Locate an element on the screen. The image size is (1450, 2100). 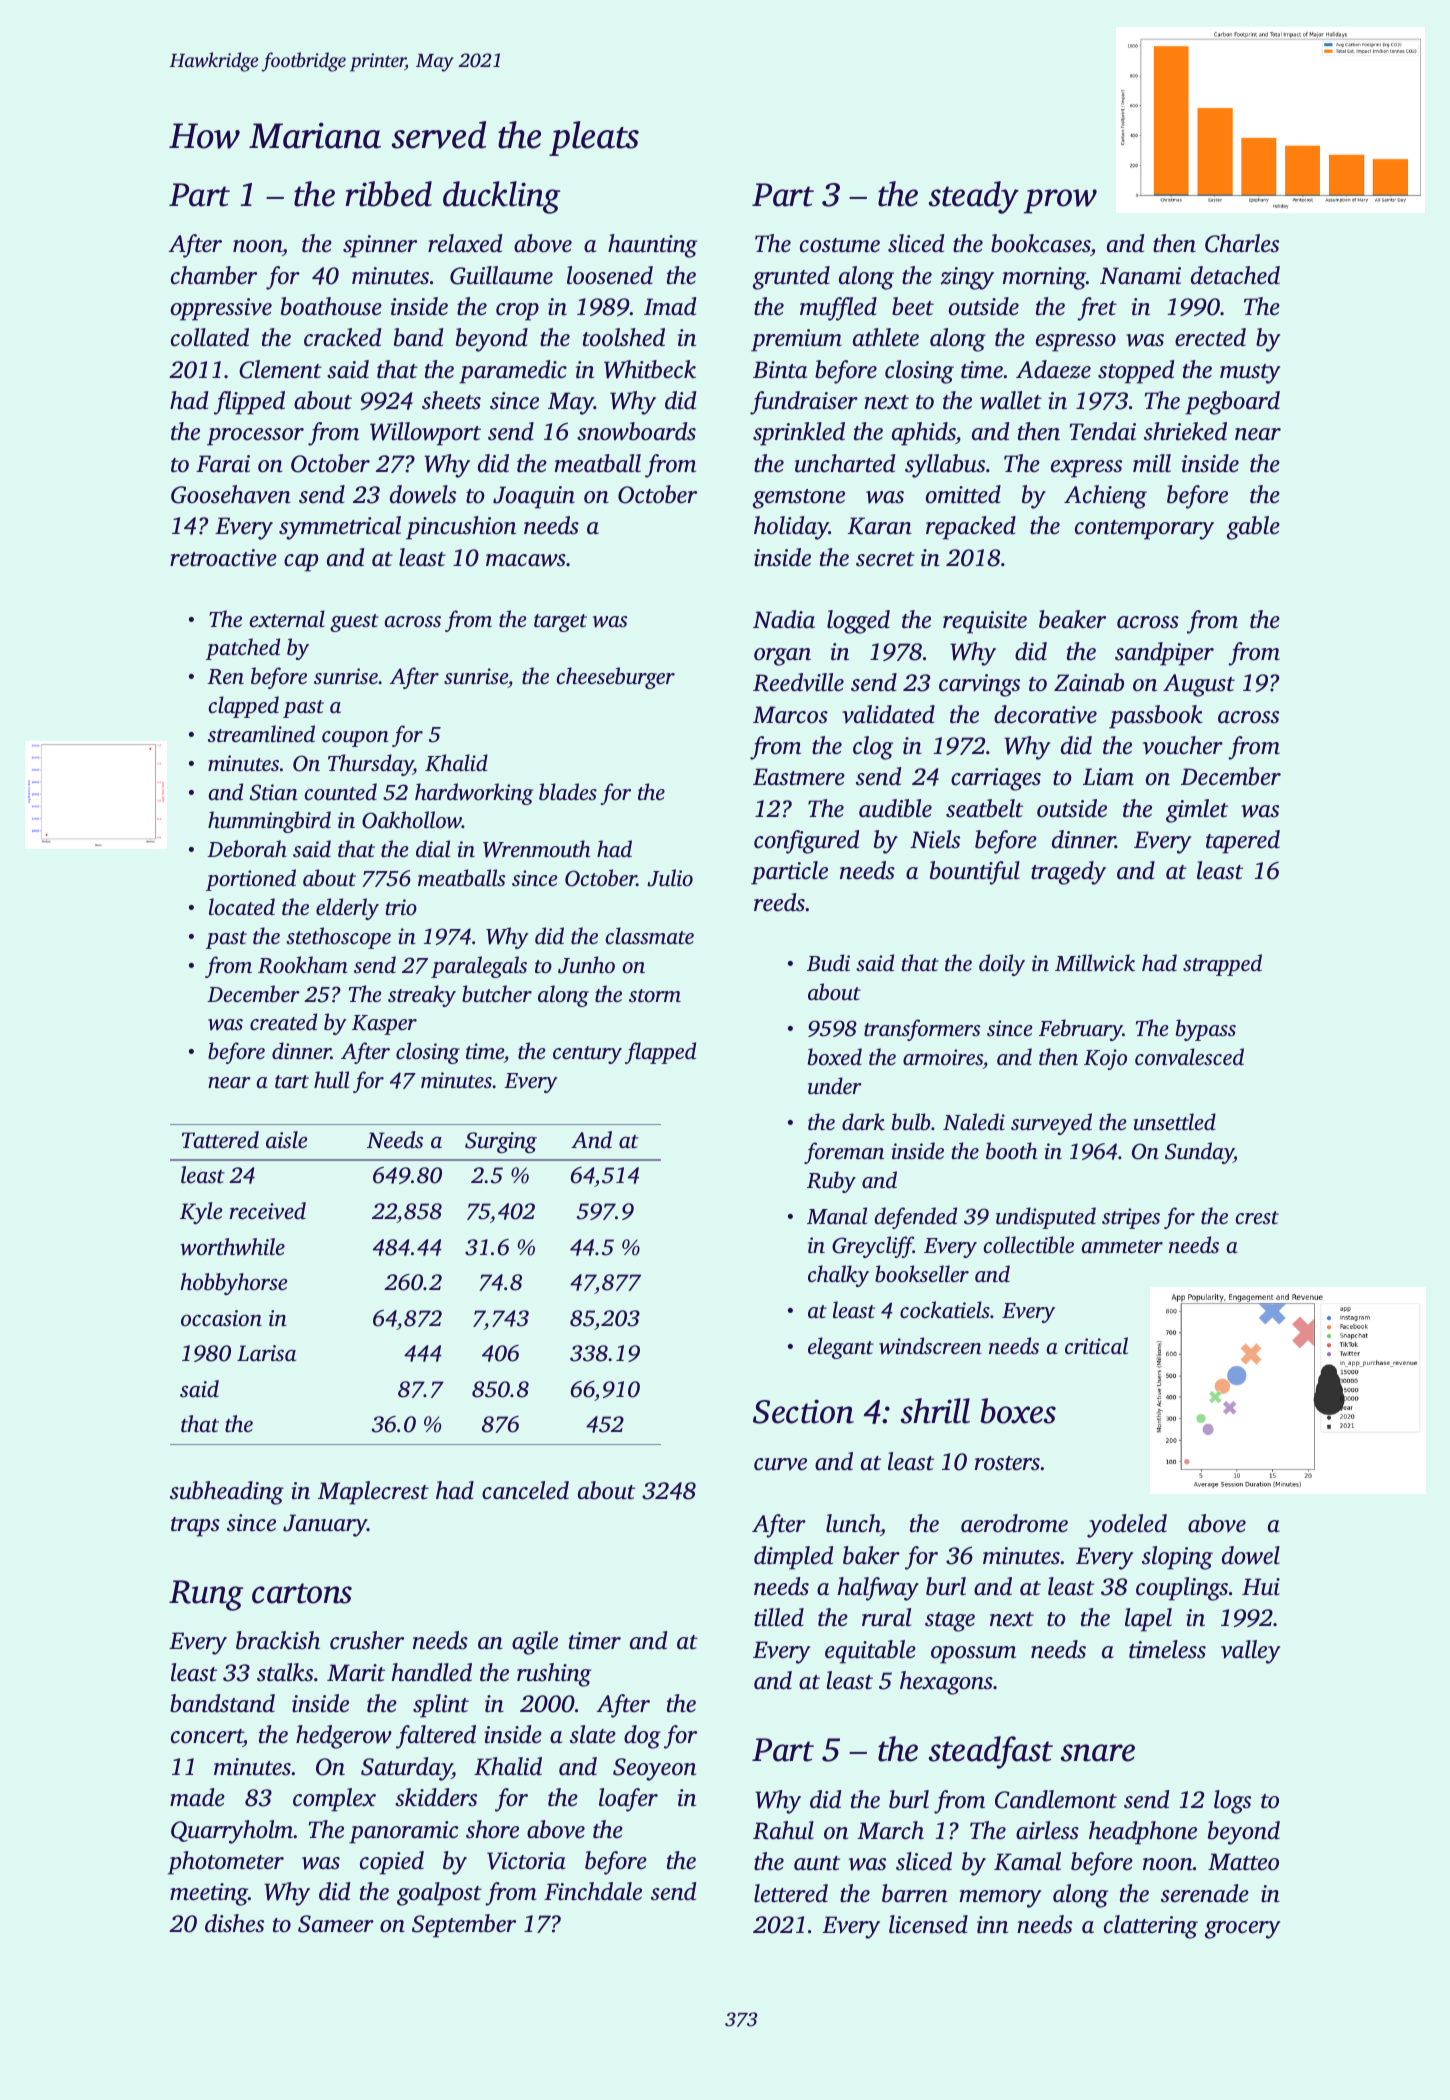
subheading is located at coordinates (227, 1493).
